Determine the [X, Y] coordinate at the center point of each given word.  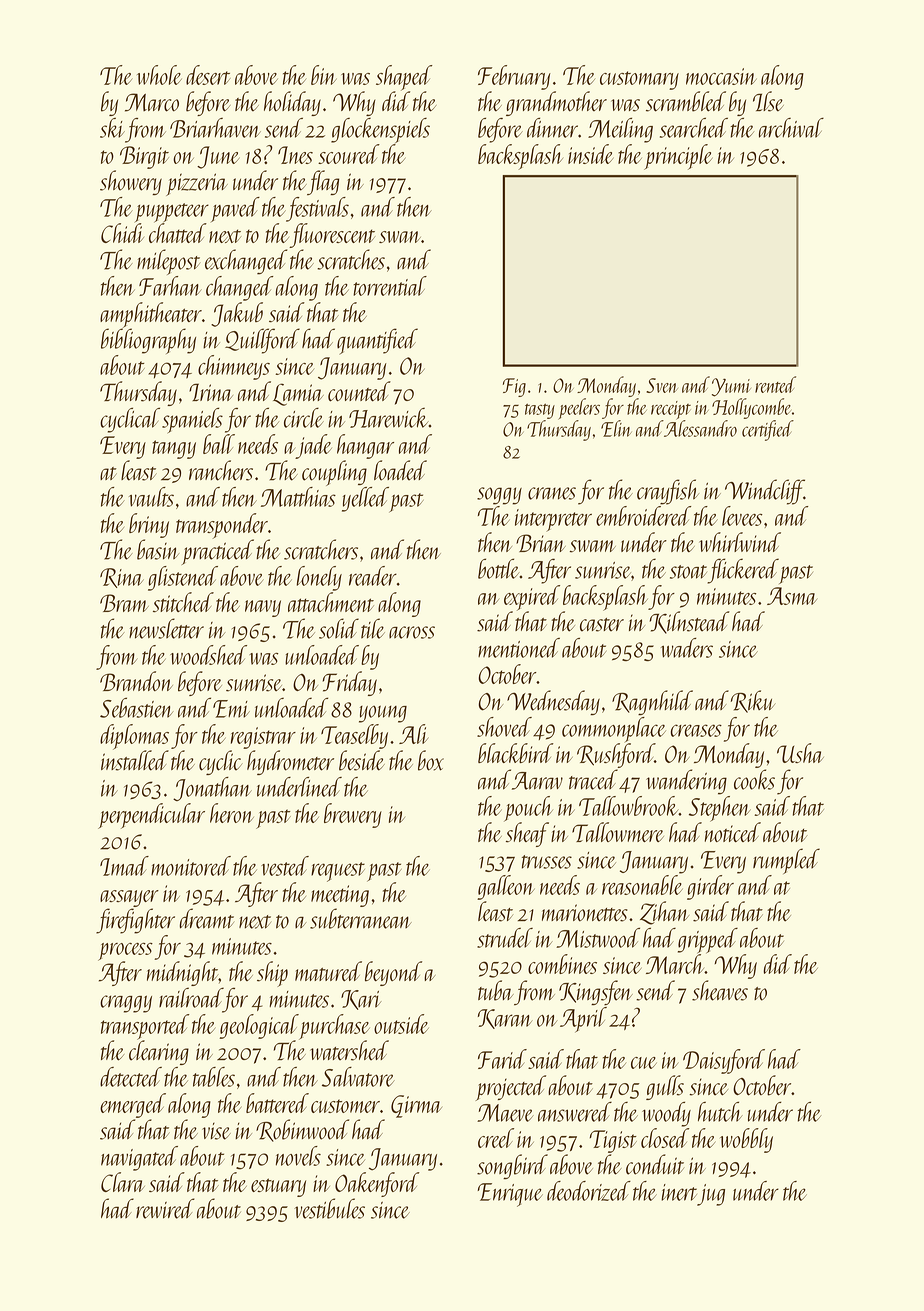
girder [710, 887]
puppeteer [171, 213]
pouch [528, 809]
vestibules [329, 1208]
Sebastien [137, 707]
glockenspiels [380, 130]
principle [678, 157]
